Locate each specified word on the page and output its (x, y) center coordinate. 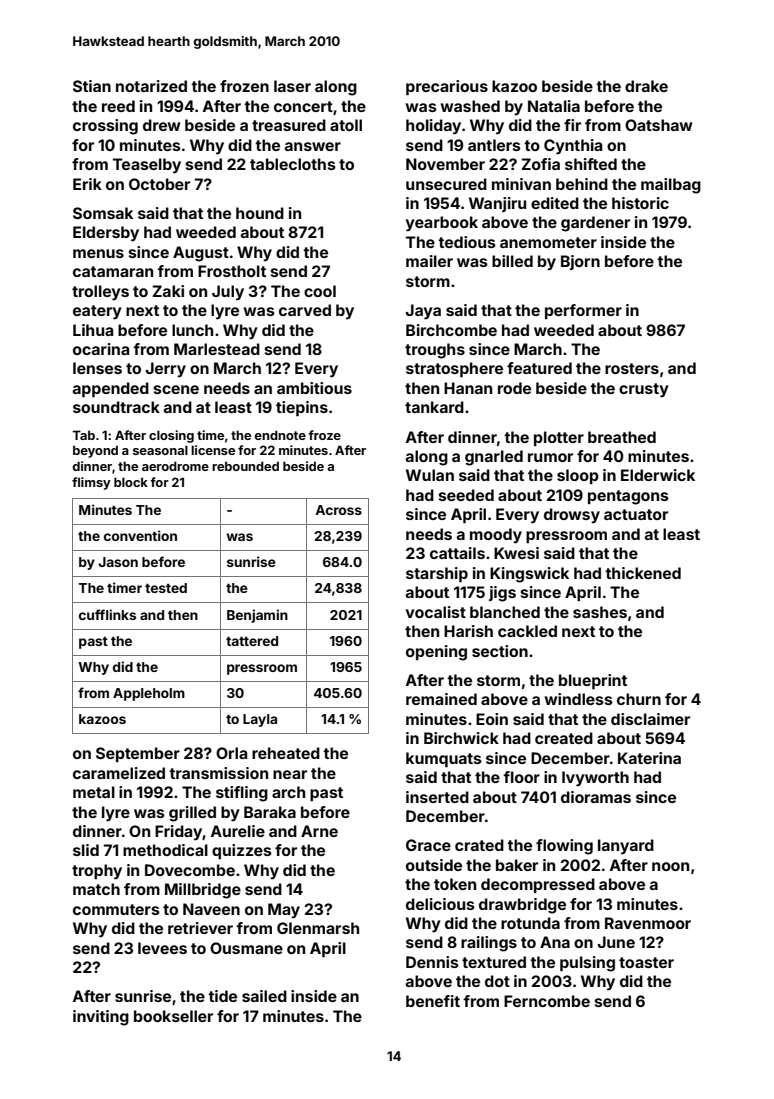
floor (521, 777)
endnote (280, 435)
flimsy (91, 483)
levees (162, 948)
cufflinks (107, 614)
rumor (550, 457)
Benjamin (257, 616)
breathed (622, 437)
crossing (105, 127)
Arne (319, 831)
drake (646, 86)
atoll (346, 125)
